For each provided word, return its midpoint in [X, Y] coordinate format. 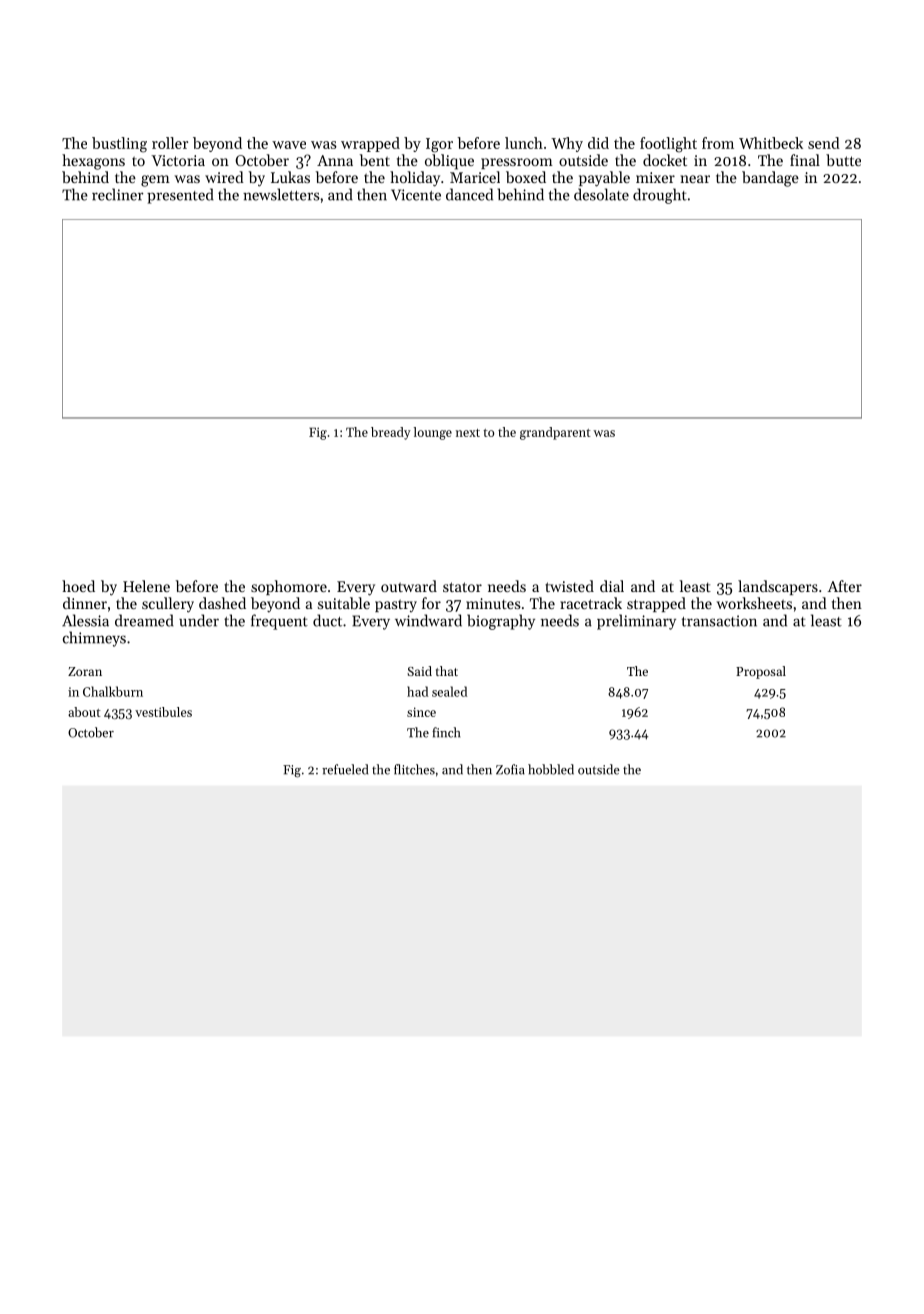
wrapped [370, 144]
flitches [414, 769]
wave [289, 145]
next [468, 433]
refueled [345, 769]
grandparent [555, 433]
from [718, 143]
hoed [78, 586]
